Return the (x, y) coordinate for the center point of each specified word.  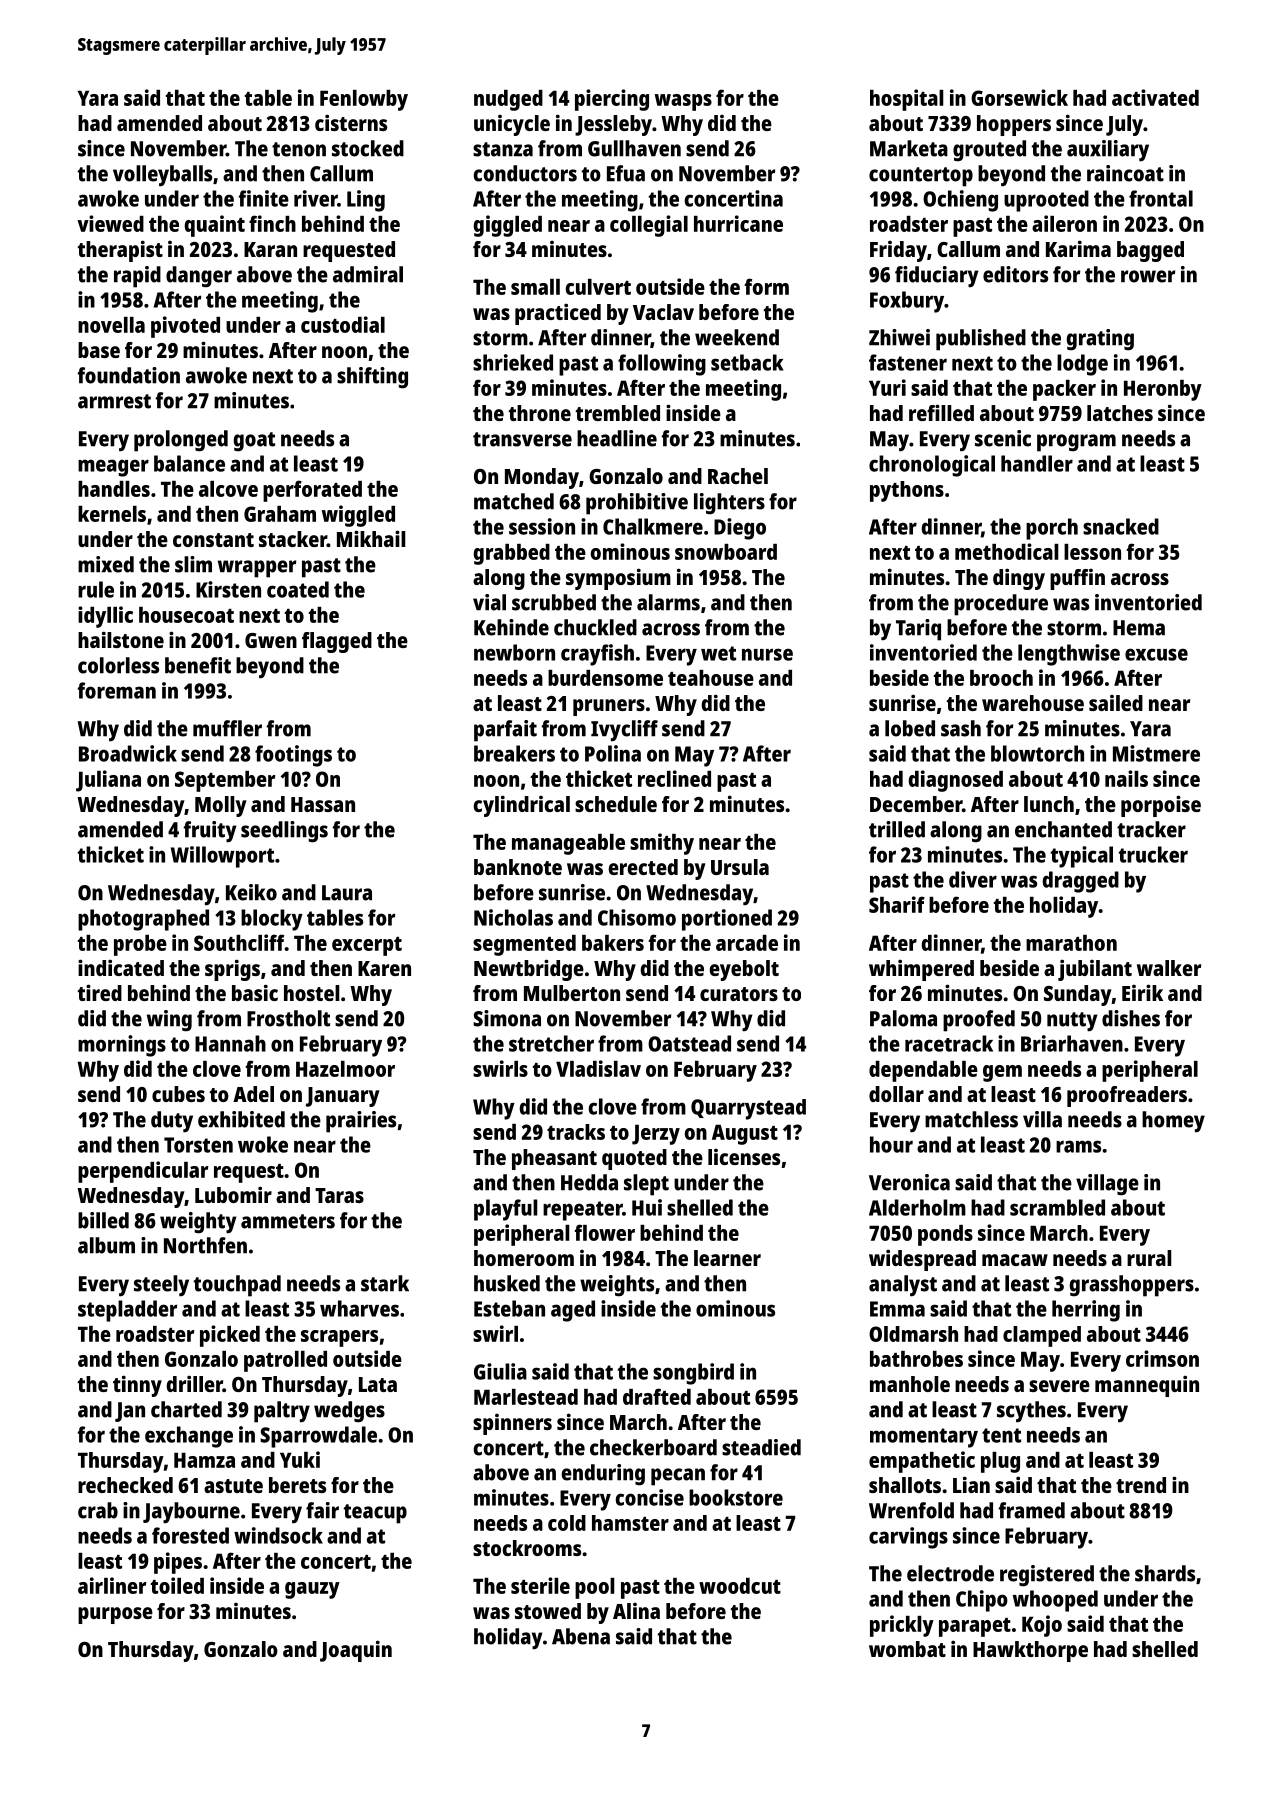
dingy (1019, 579)
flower (605, 1232)
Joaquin (356, 1651)
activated (1155, 97)
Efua (626, 173)
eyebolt (744, 970)
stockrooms (527, 1548)
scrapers (339, 1338)
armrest (114, 401)
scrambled (1057, 1207)
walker (1169, 968)
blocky (272, 920)
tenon (299, 149)
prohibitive (637, 504)
